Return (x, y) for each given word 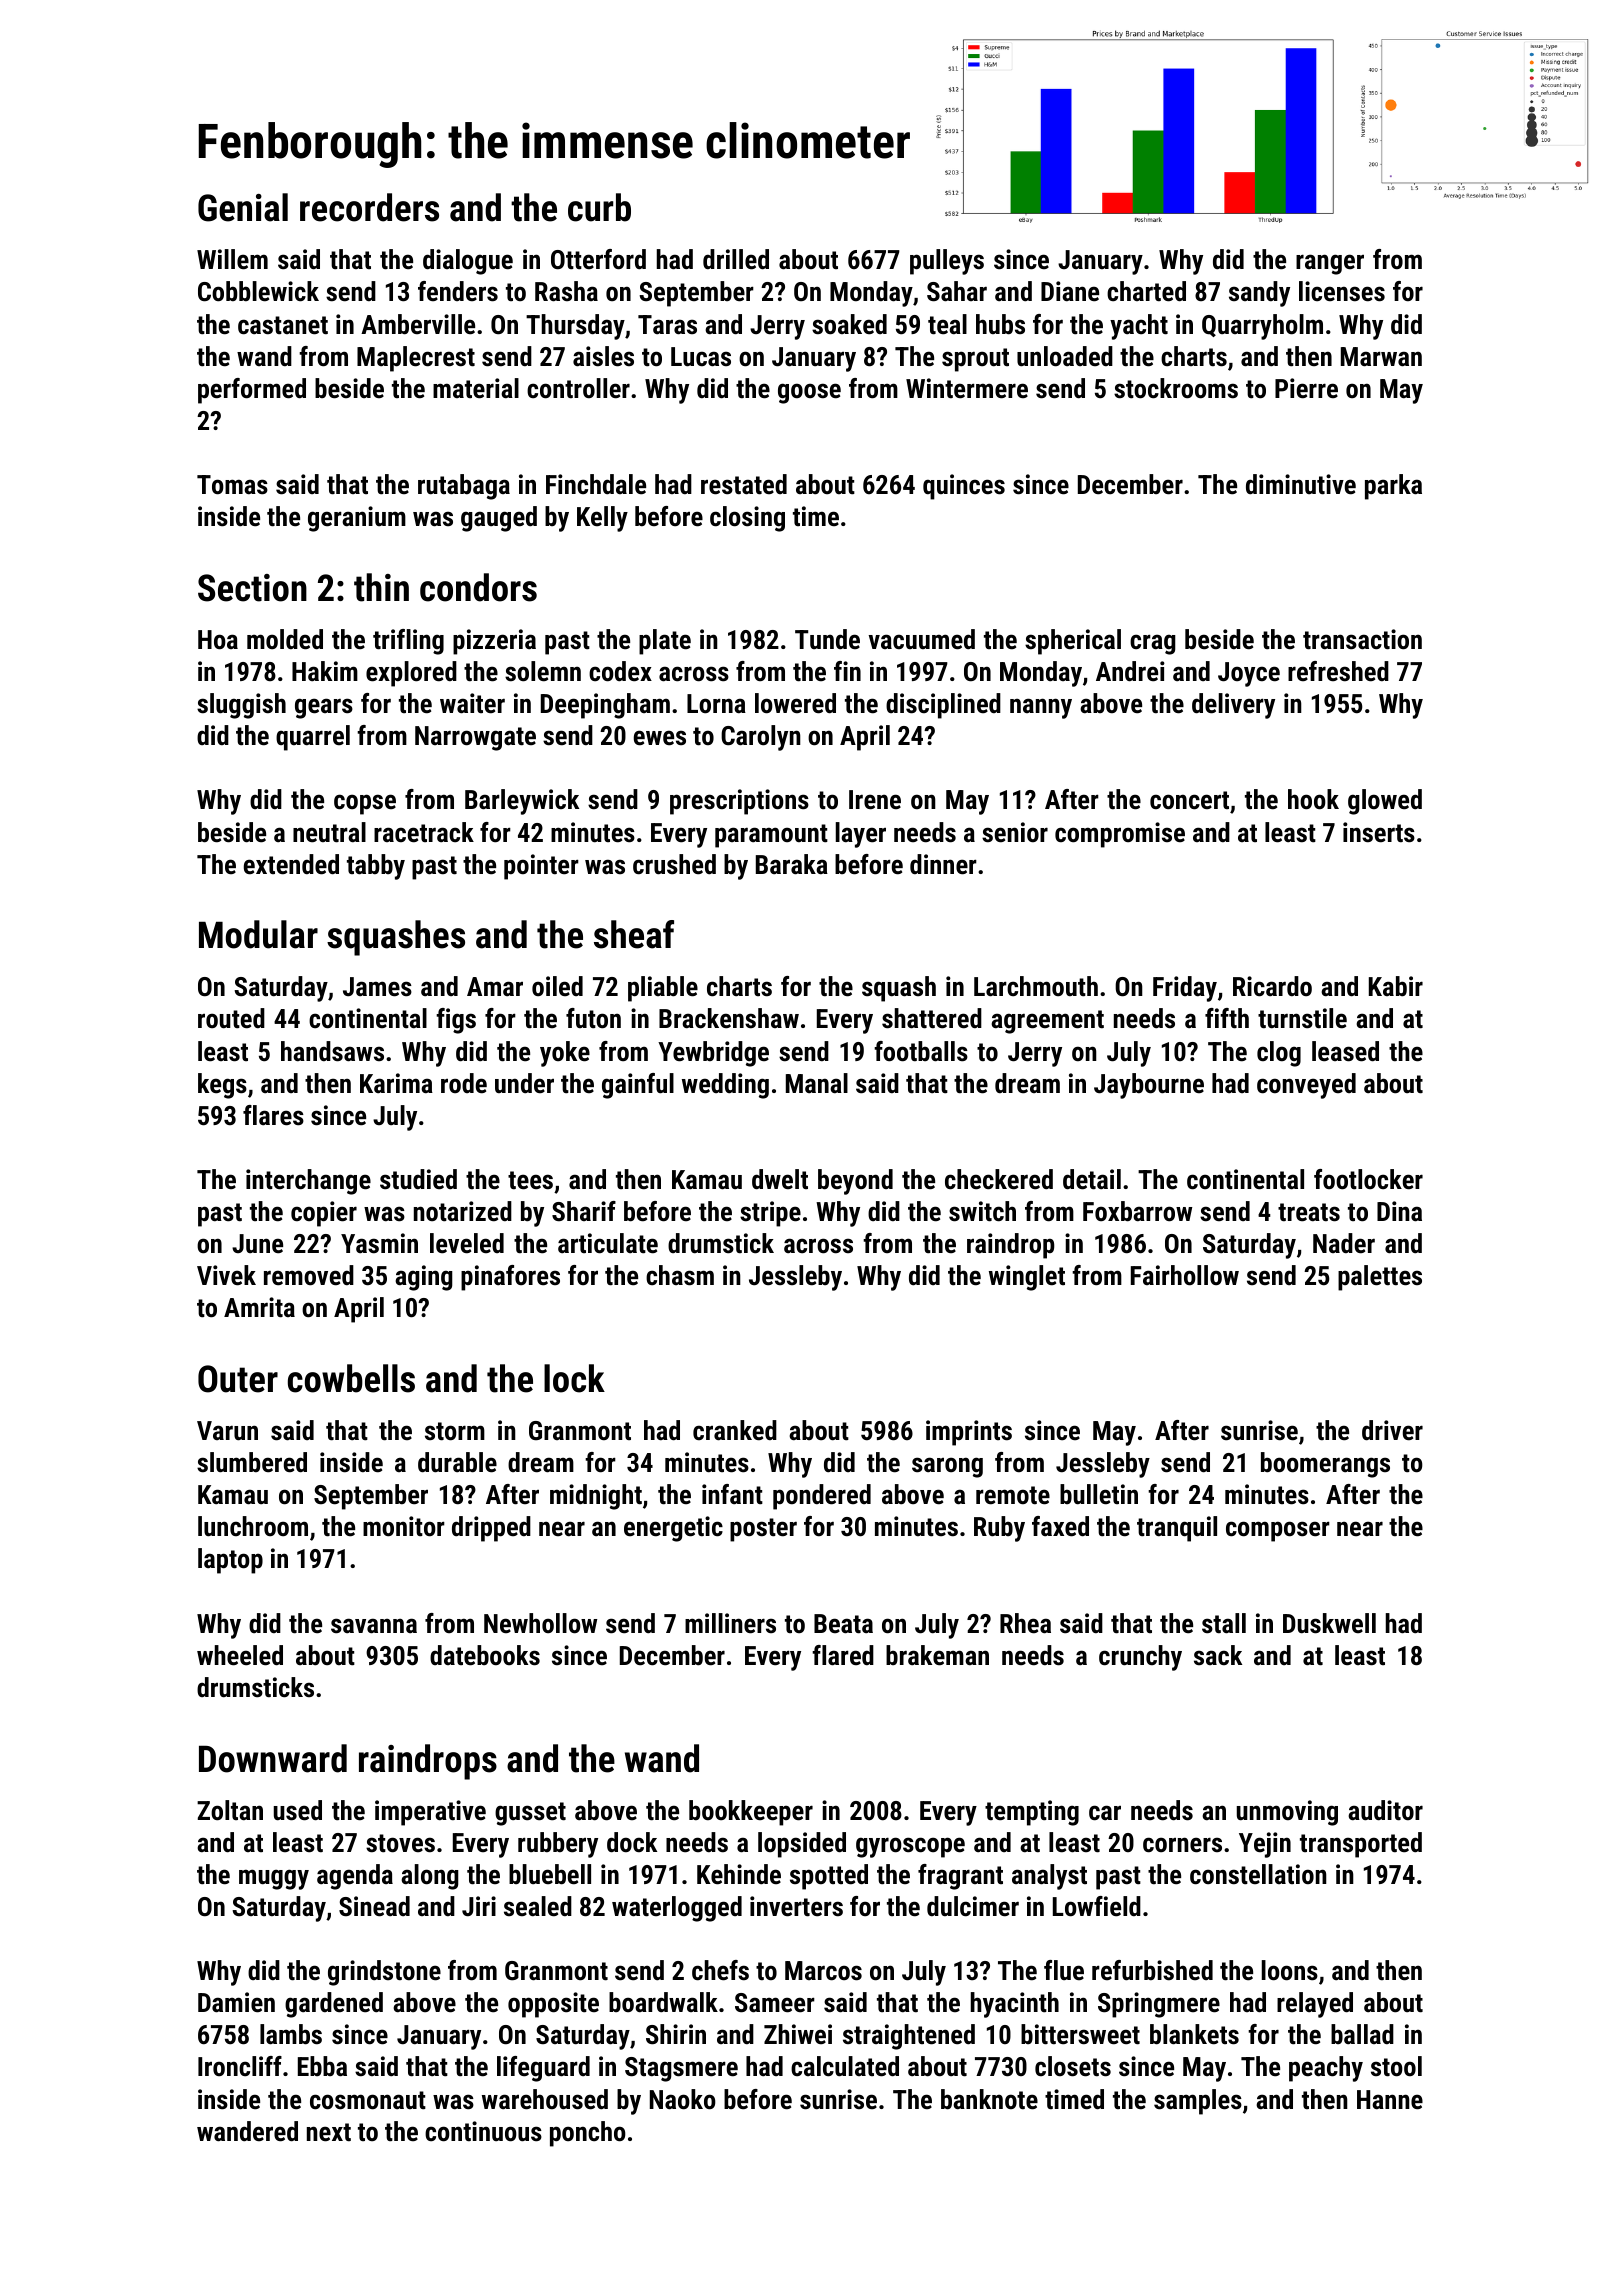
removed (309, 1275)
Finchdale (596, 484)
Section (252, 588)
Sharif (584, 1211)
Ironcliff (240, 2066)
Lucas (701, 357)
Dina (1399, 1211)
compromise (1120, 835)
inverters (796, 1906)
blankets (1194, 2034)
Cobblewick (258, 291)
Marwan (1381, 357)
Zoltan (230, 1810)
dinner (943, 864)
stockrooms (1176, 388)
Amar (495, 986)
